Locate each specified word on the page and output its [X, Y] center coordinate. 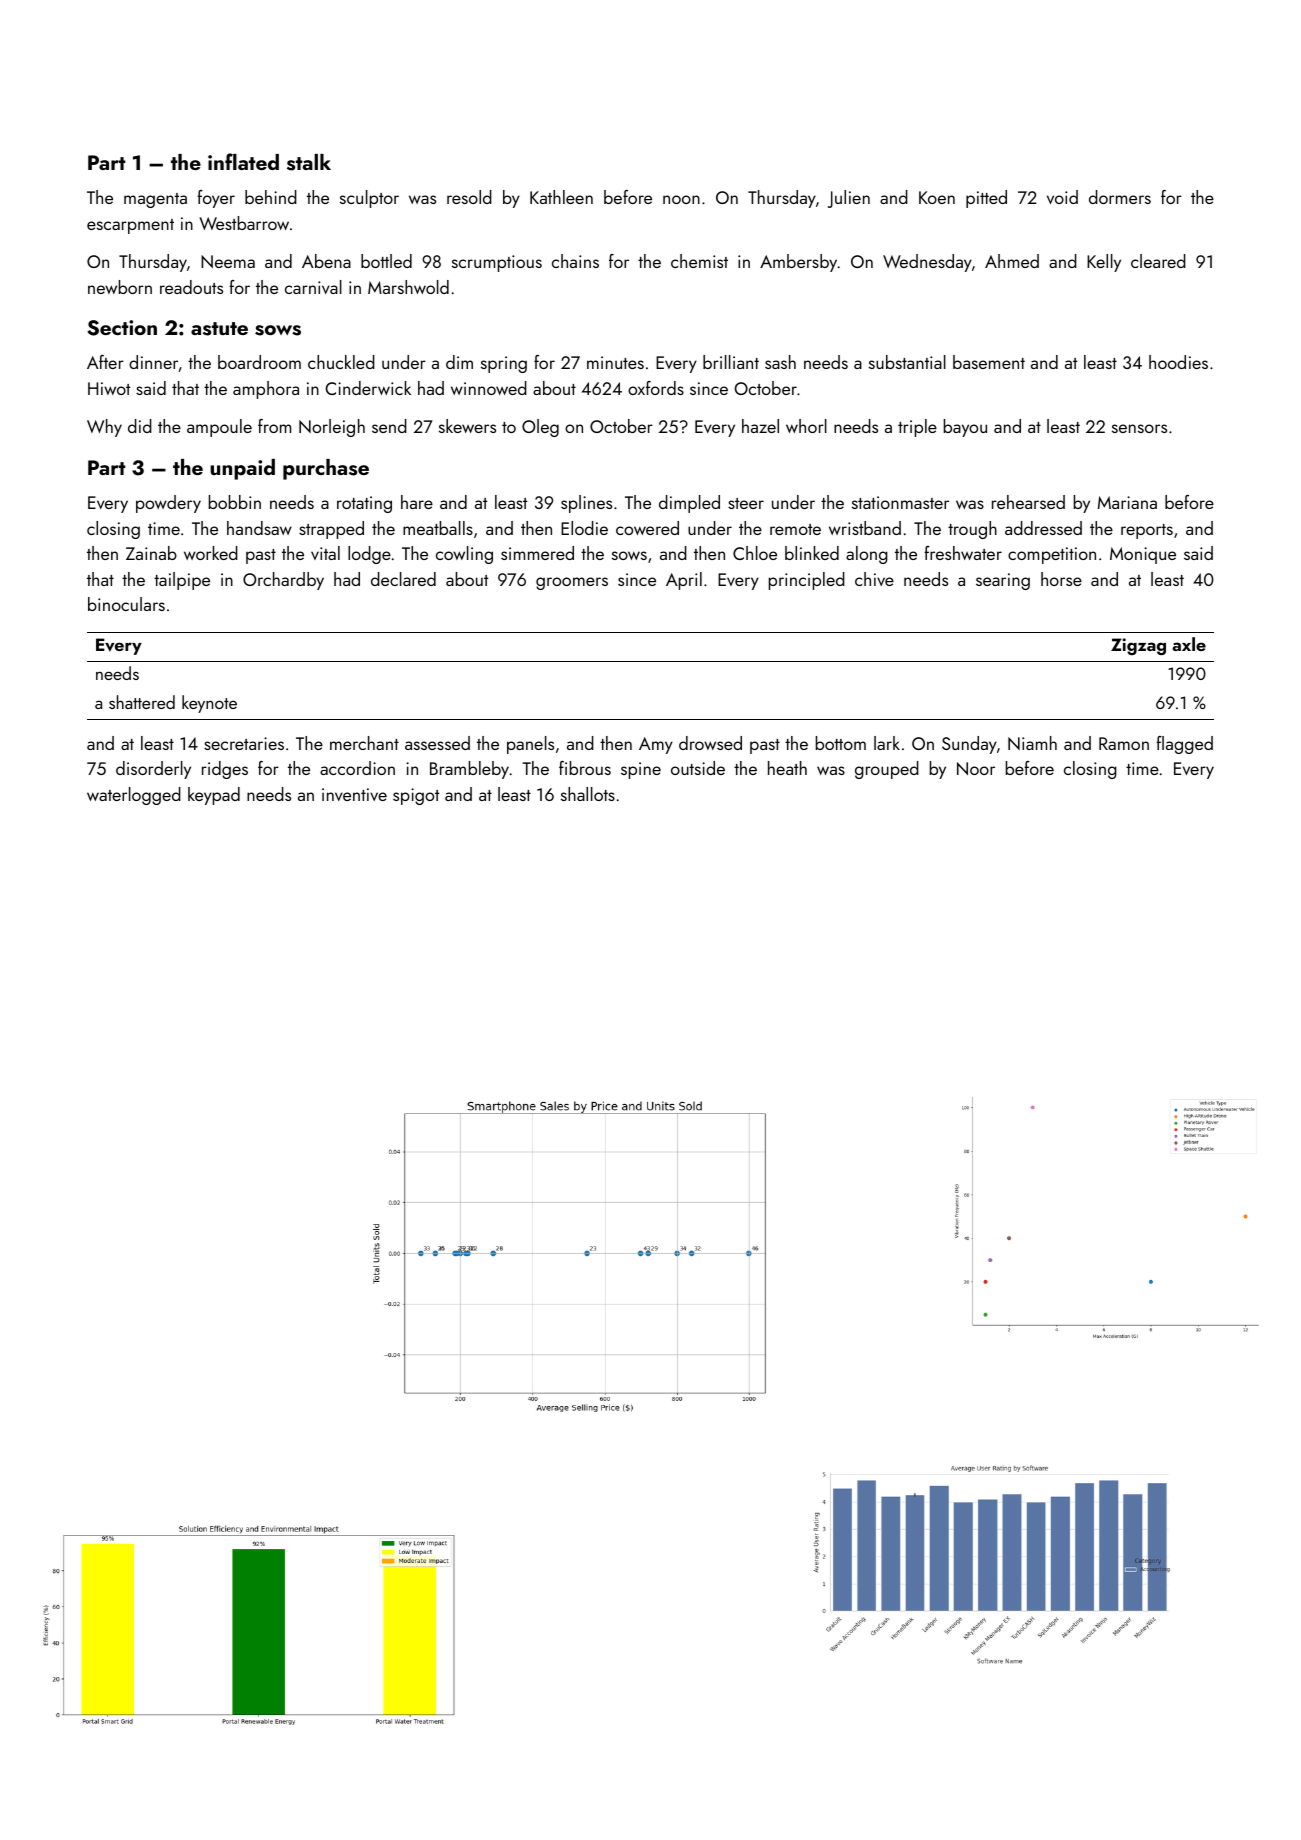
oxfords [656, 388]
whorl [806, 426]
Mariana [1127, 502]
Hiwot [109, 388]
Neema [228, 261]
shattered [142, 702]
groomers [572, 583]
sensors [1139, 428]
